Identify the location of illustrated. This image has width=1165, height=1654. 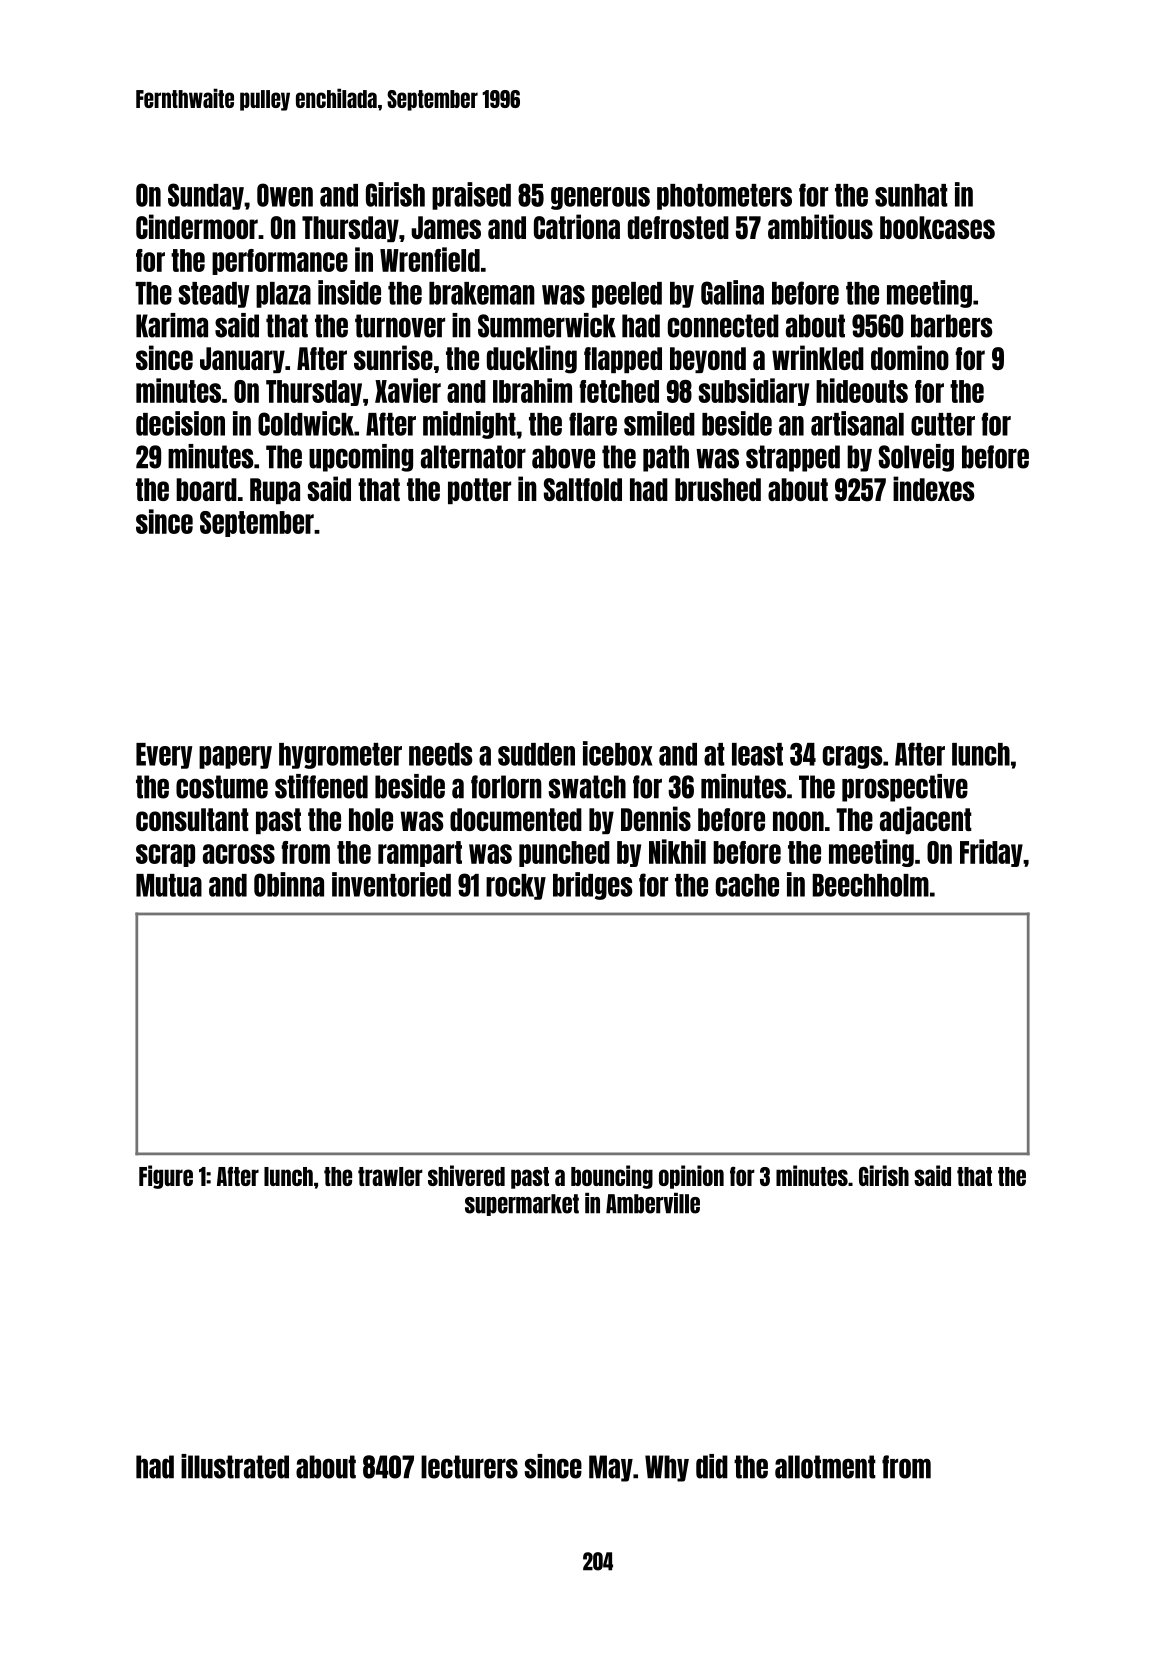
(235, 1466).
